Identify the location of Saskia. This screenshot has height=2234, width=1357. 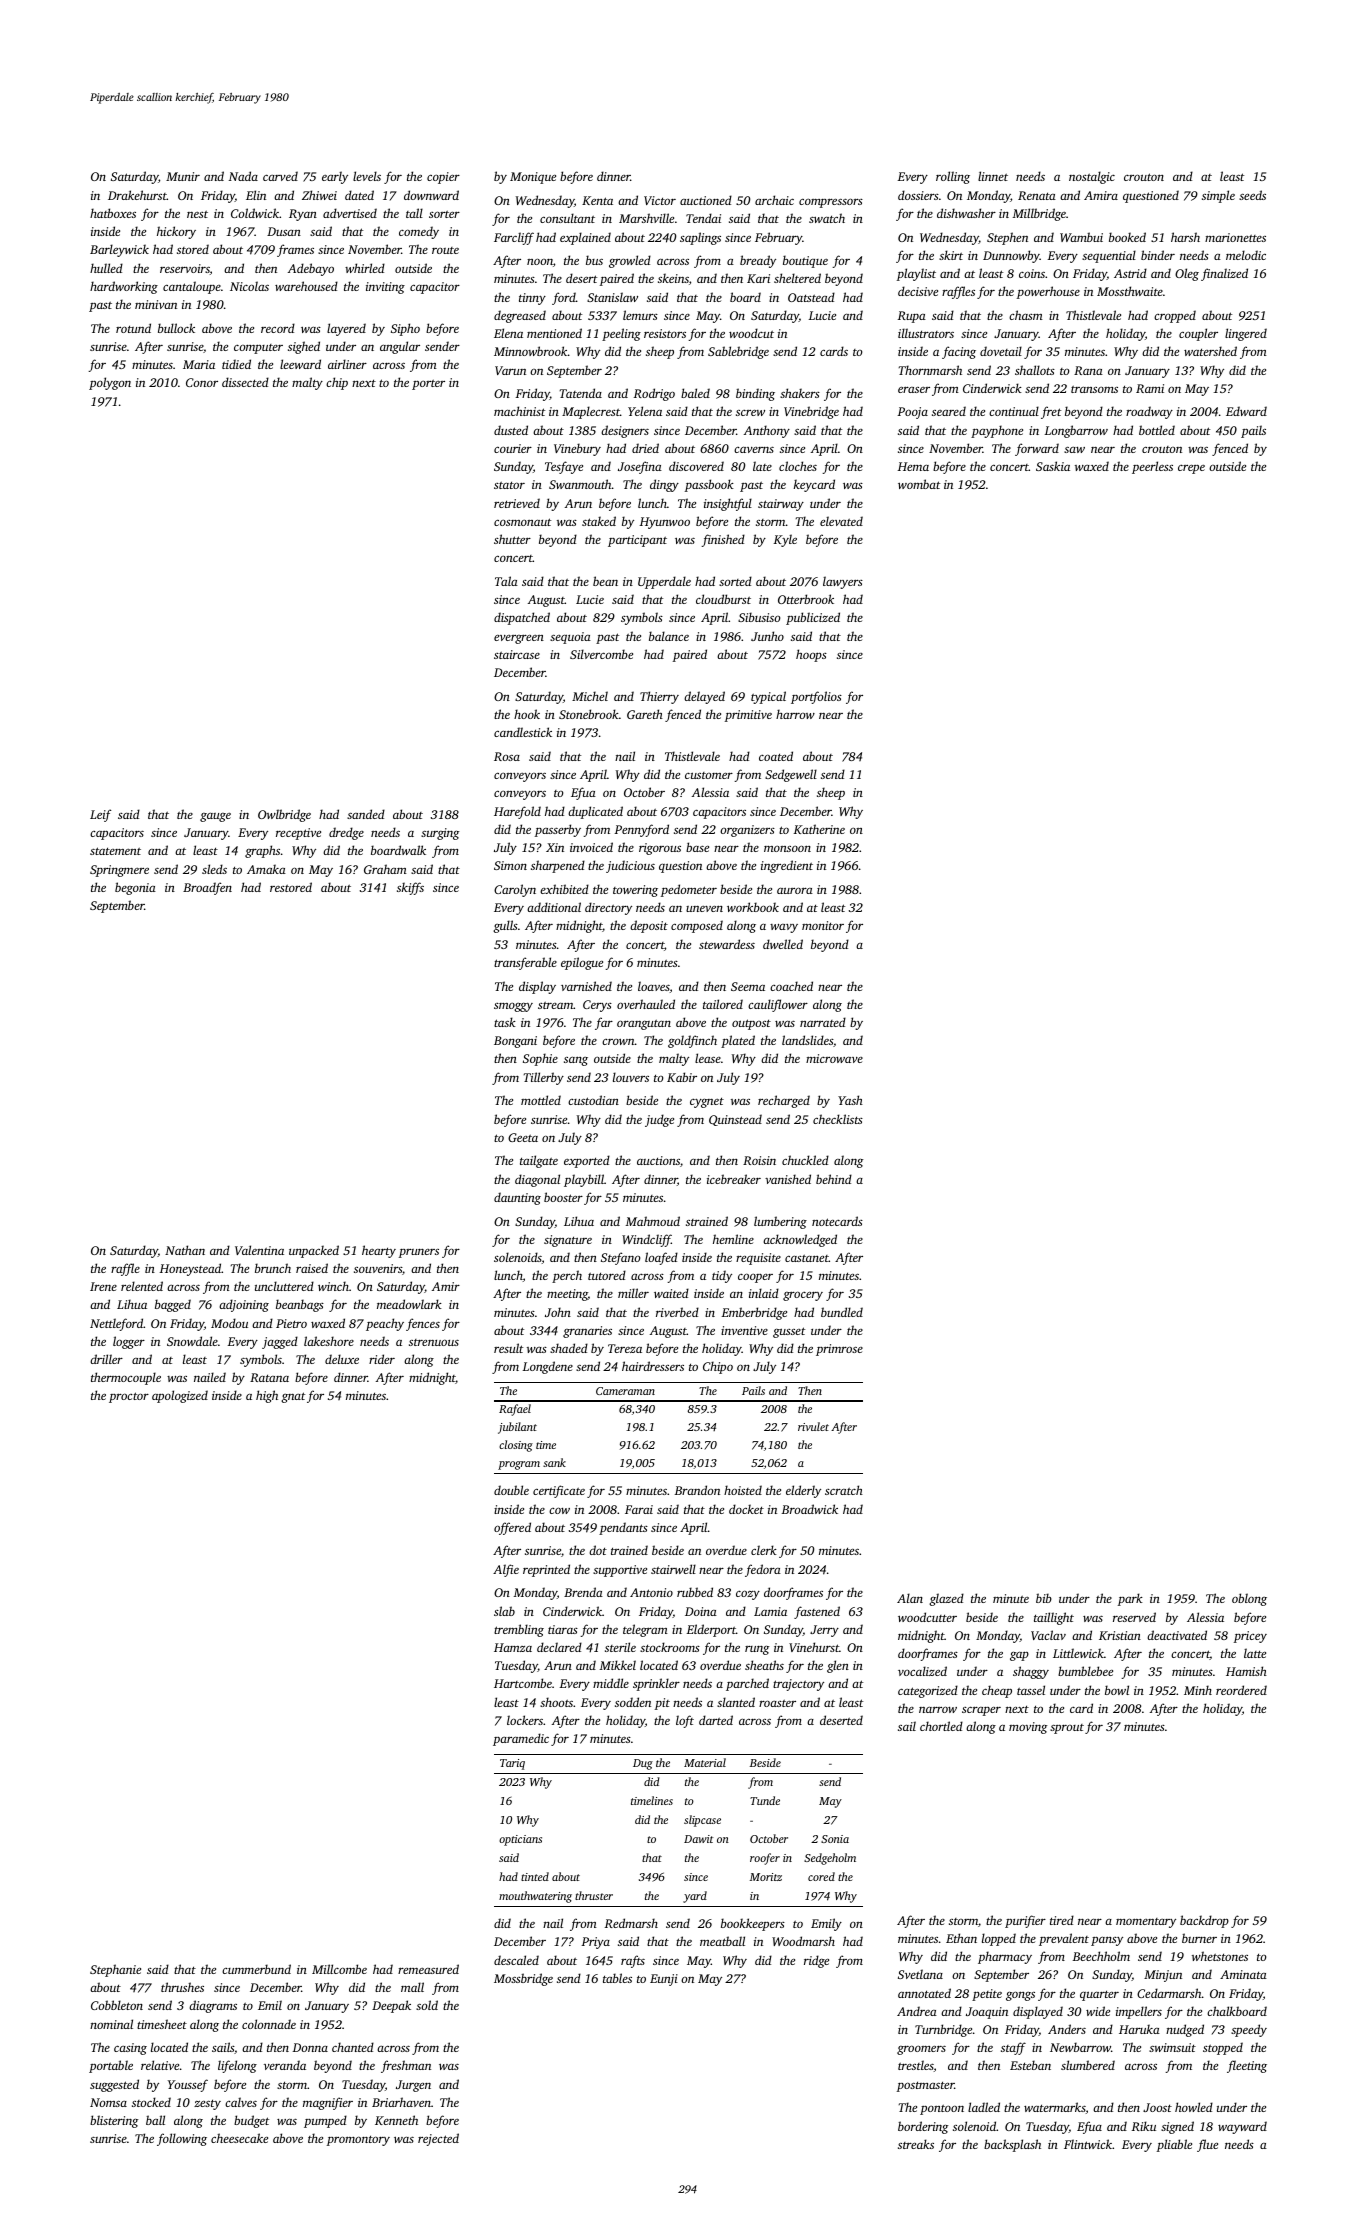
(1053, 466).
